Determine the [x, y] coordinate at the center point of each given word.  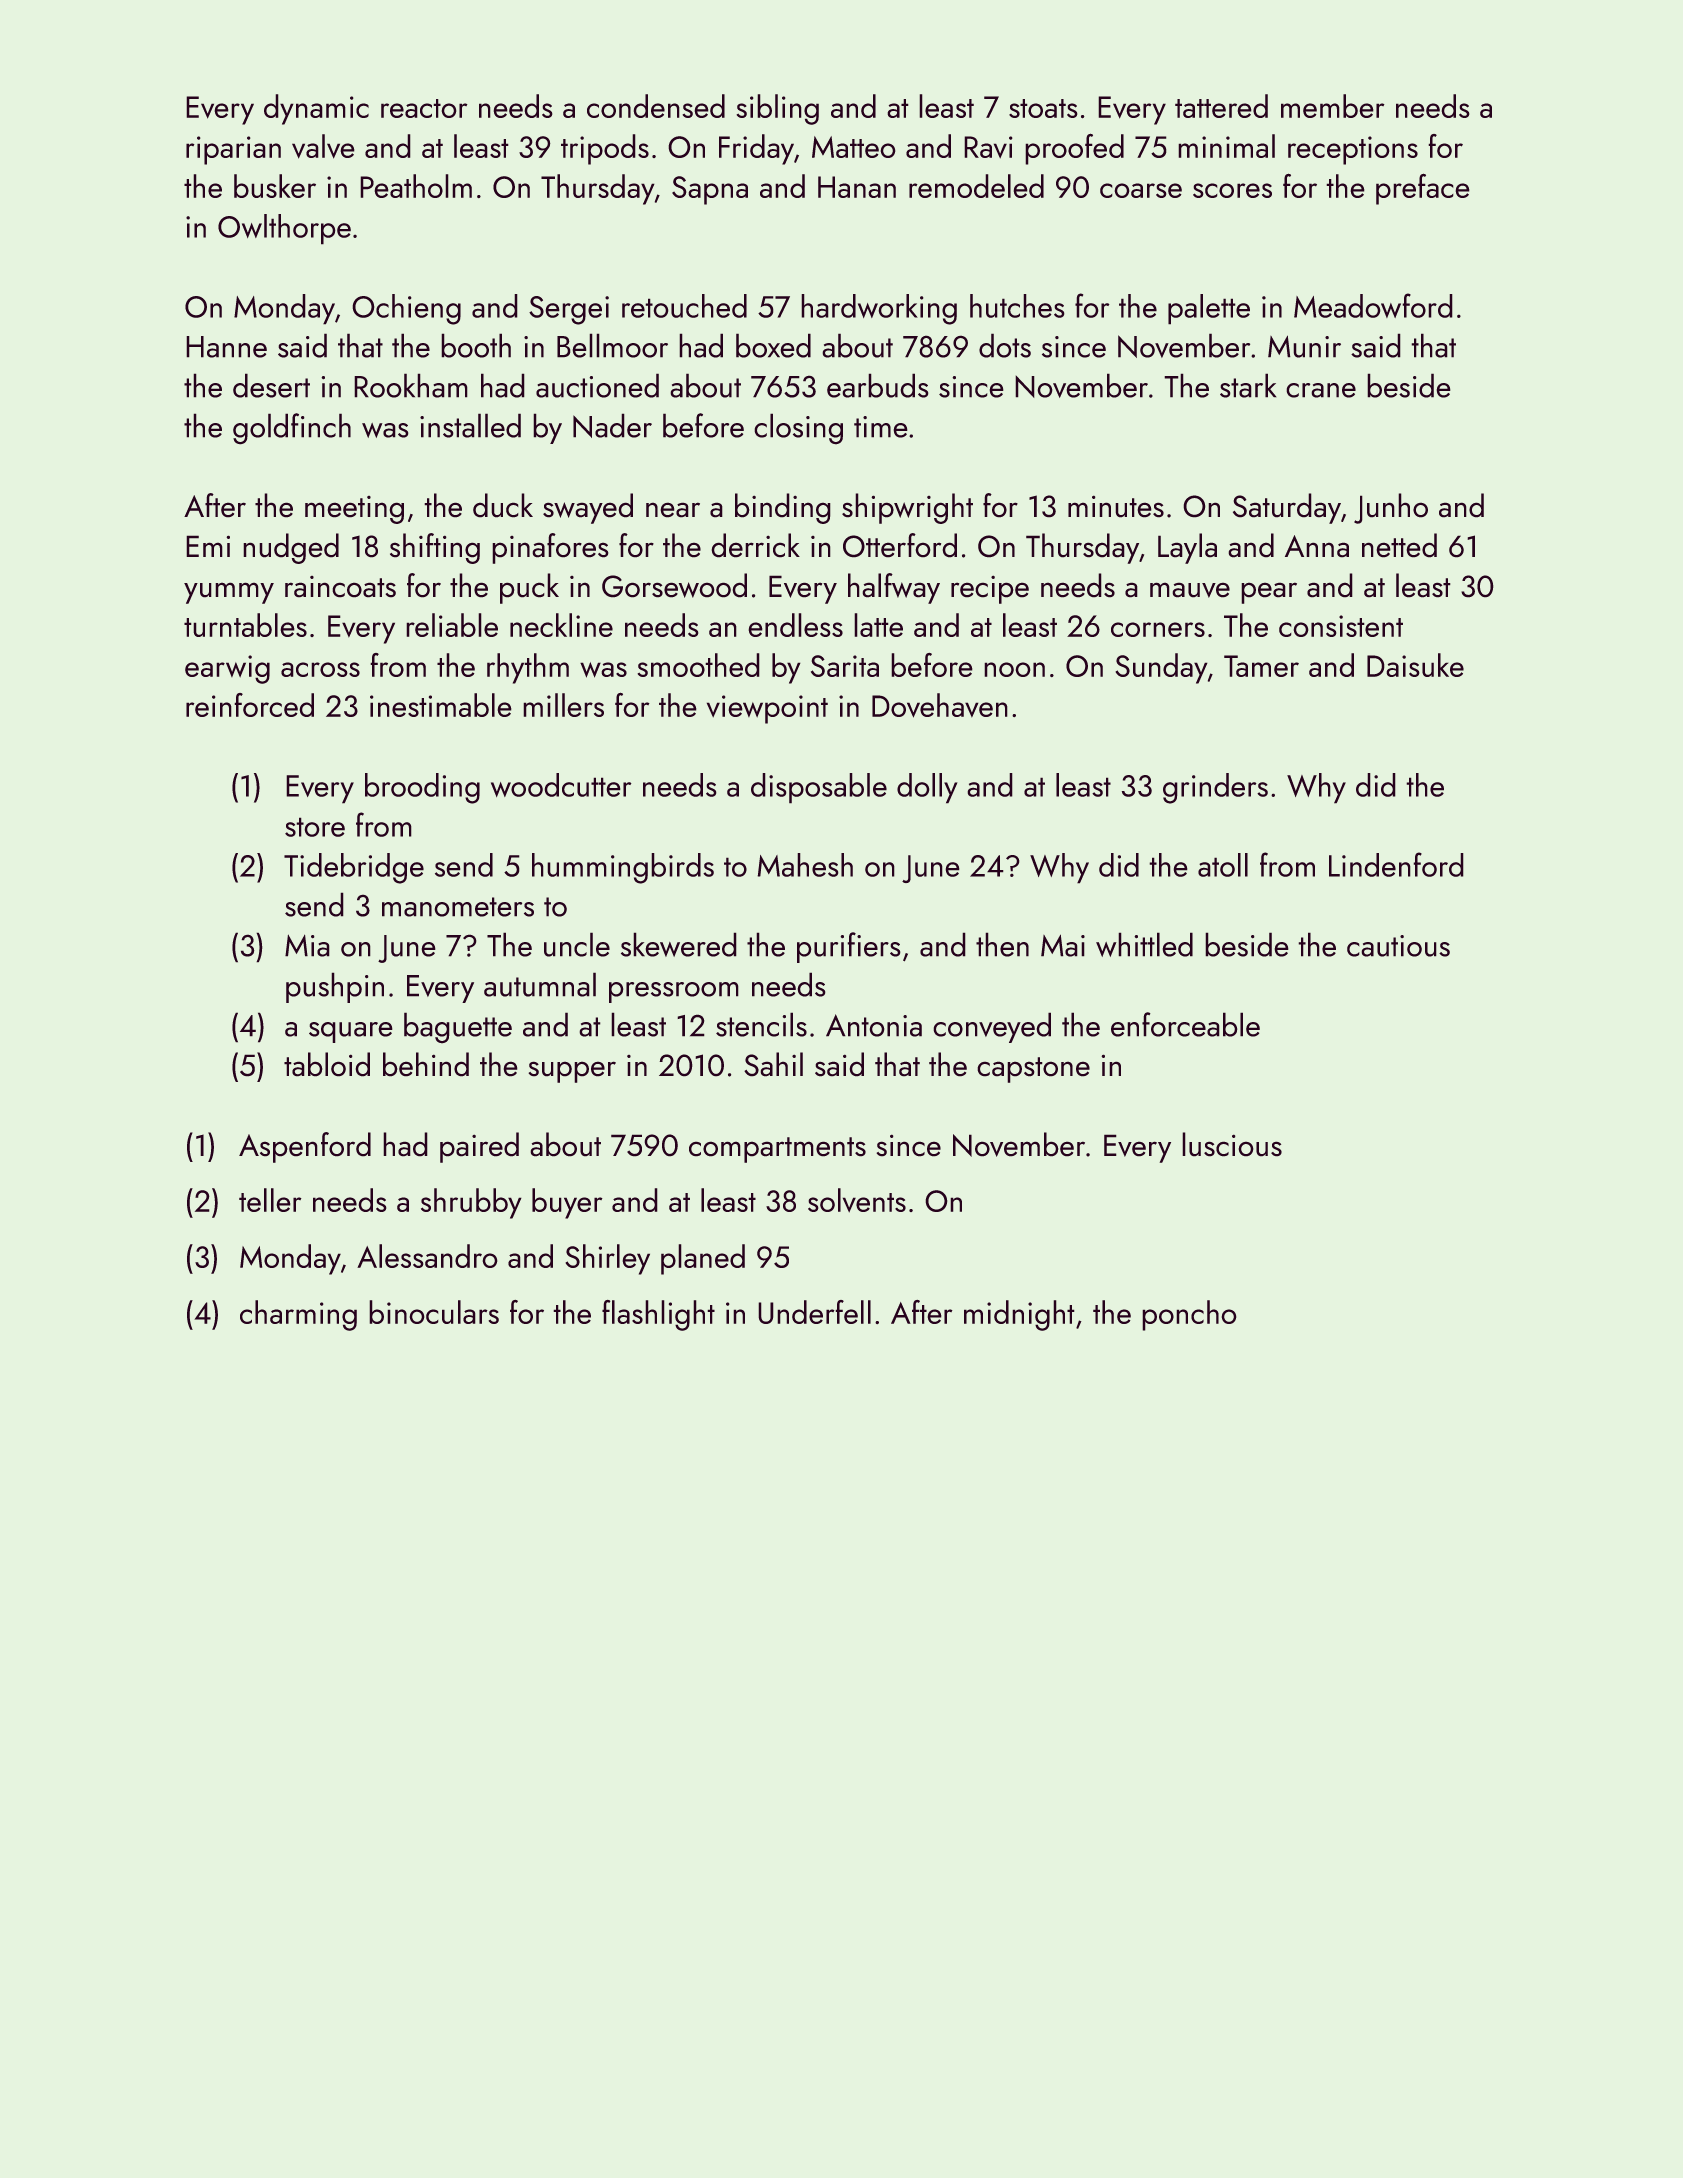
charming [298, 1315]
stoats [1043, 108]
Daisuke [1415, 665]
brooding [422, 788]
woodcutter [561, 785]
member [1333, 106]
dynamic [316, 109]
